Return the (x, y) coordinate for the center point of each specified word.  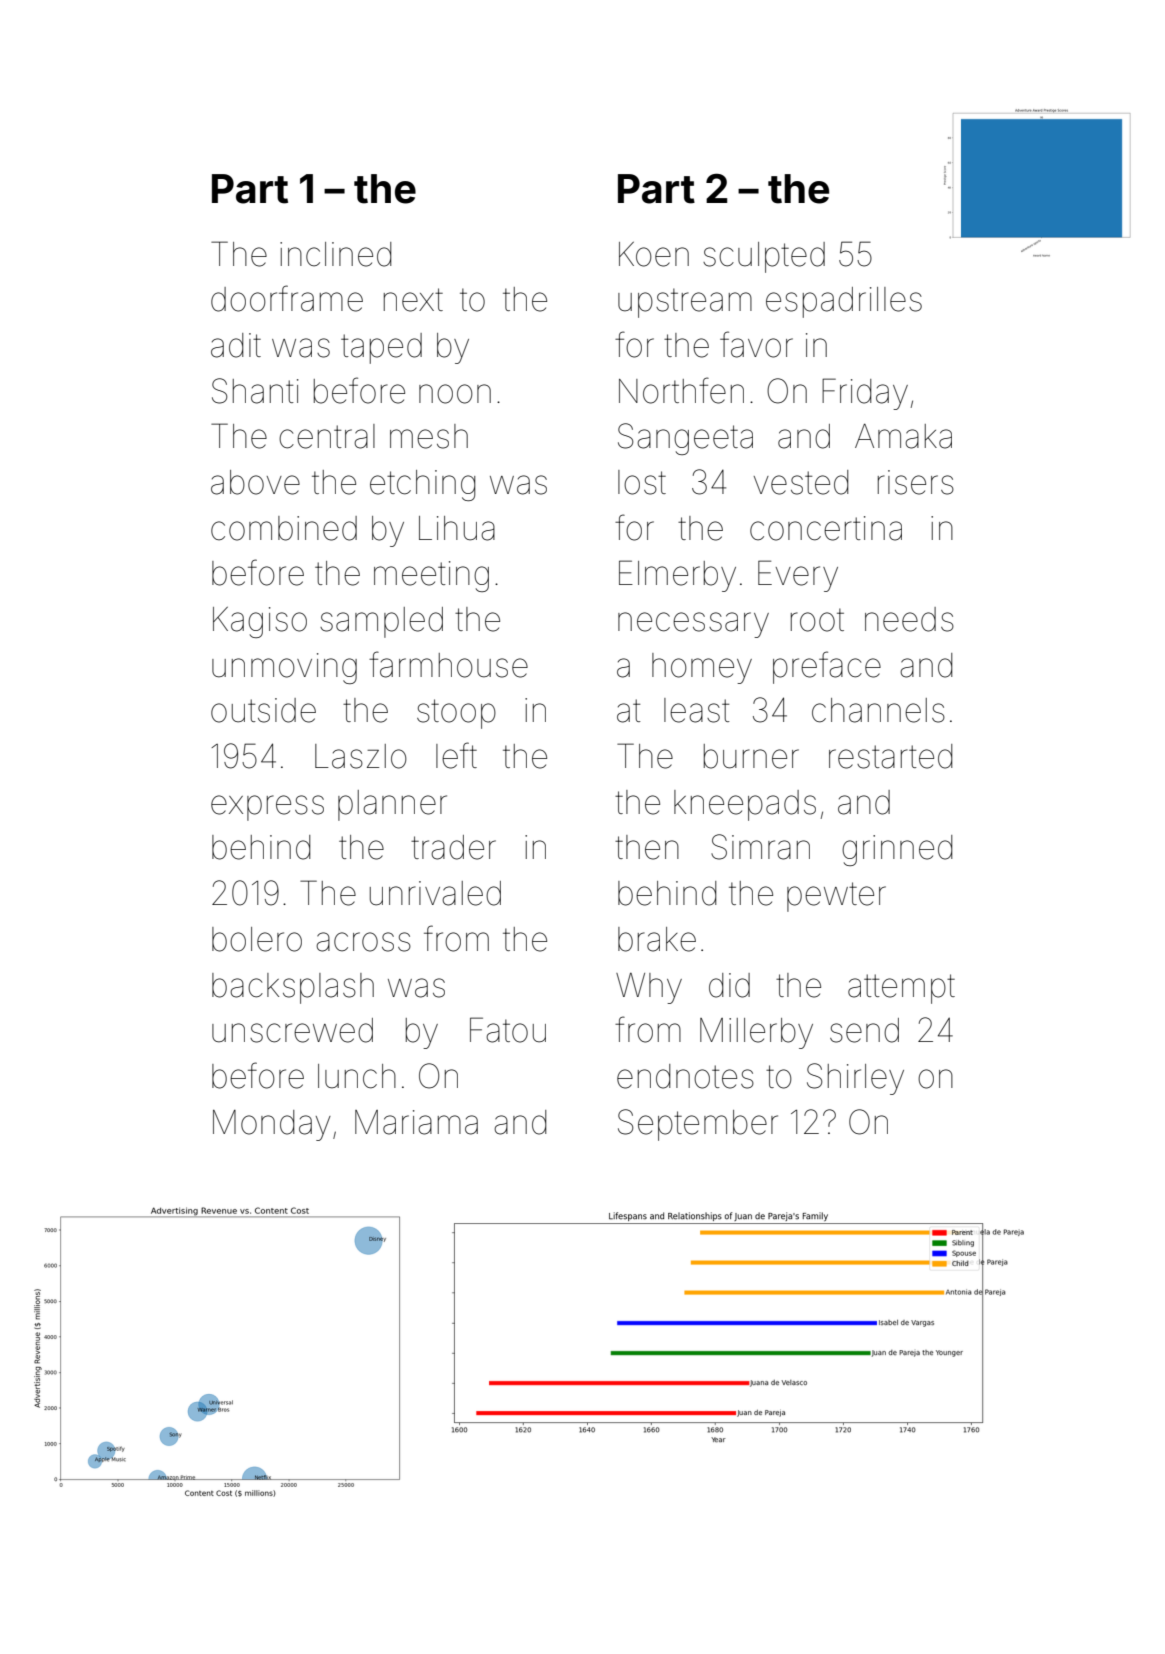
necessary (693, 625)
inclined (335, 254)
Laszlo (361, 756)
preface (827, 667)
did (729, 985)
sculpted (764, 257)
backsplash (293, 988)
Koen (654, 254)
